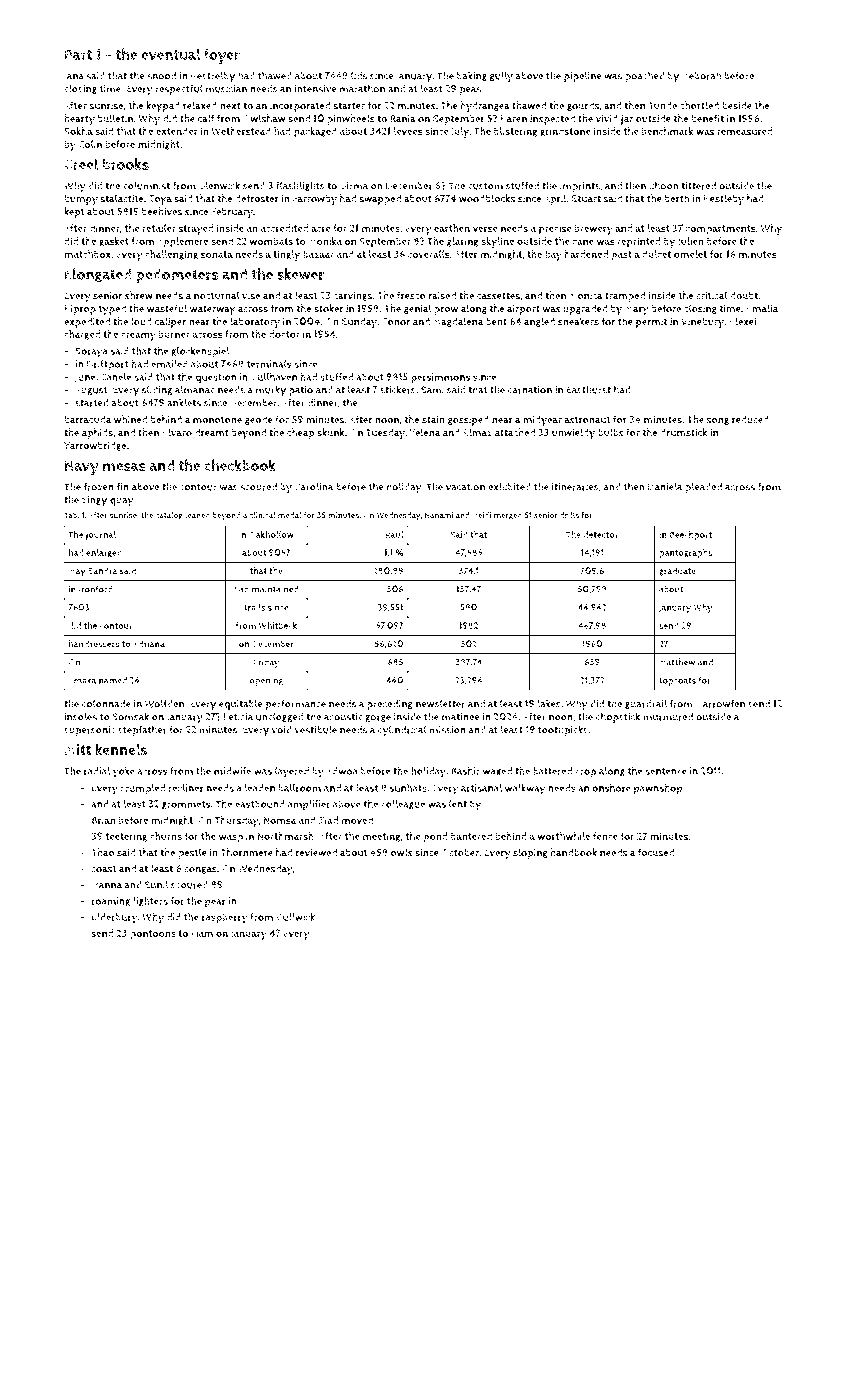 This document has height=1400, width=849. What do you see at coordinates (321, 229) in the document?
I see `acre` at bounding box center [321, 229].
